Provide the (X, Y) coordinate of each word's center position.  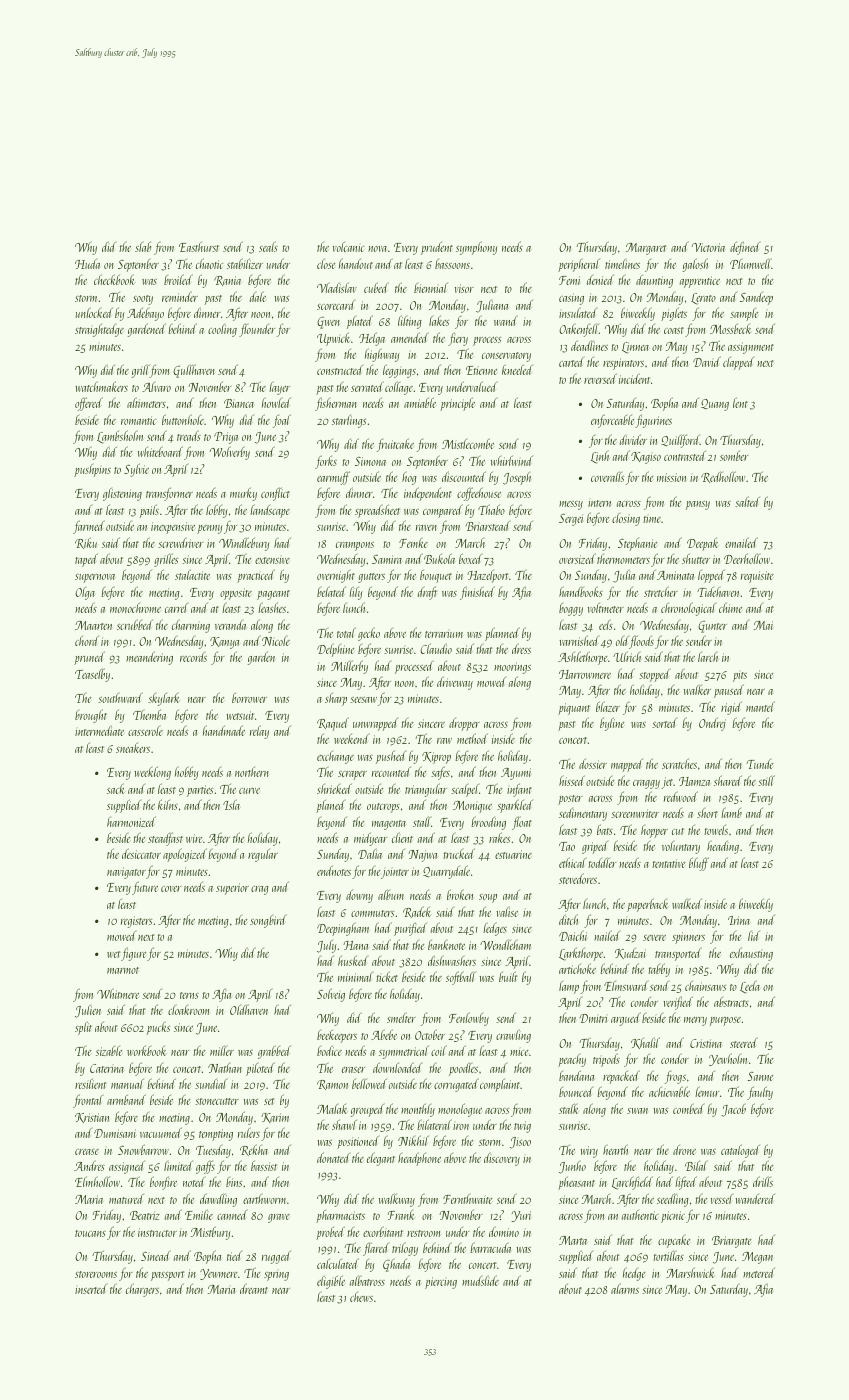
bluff (699, 864)
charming (191, 626)
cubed (376, 287)
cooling (222, 330)
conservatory (506, 357)
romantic (138, 420)
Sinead (156, 1255)
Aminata (675, 575)
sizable (109, 1051)
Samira (387, 559)
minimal (355, 977)
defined (745, 248)
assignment (751, 348)
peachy (572, 1060)
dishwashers (452, 960)
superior (232, 889)
